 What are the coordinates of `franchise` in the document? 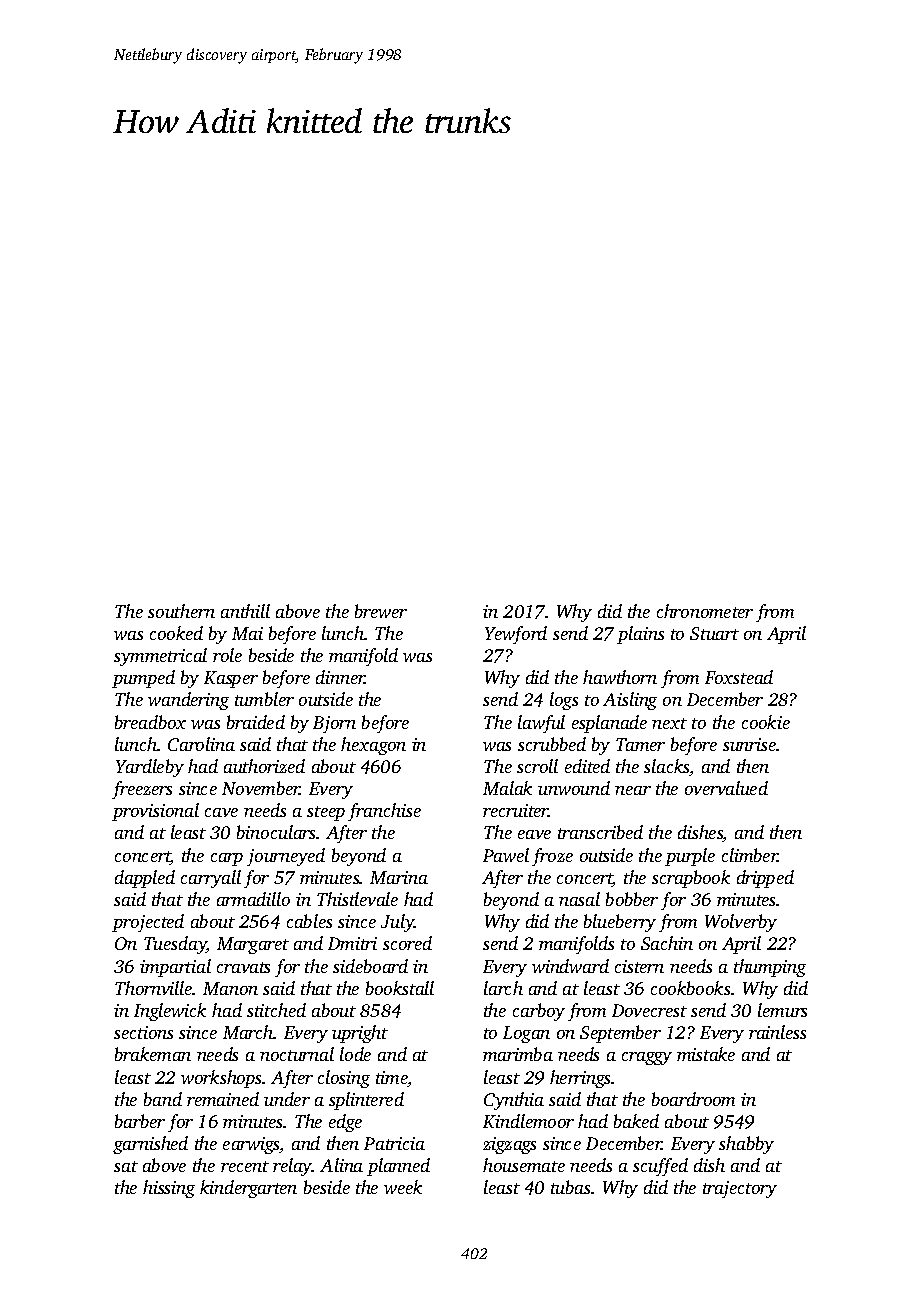 It's located at (384, 812).
